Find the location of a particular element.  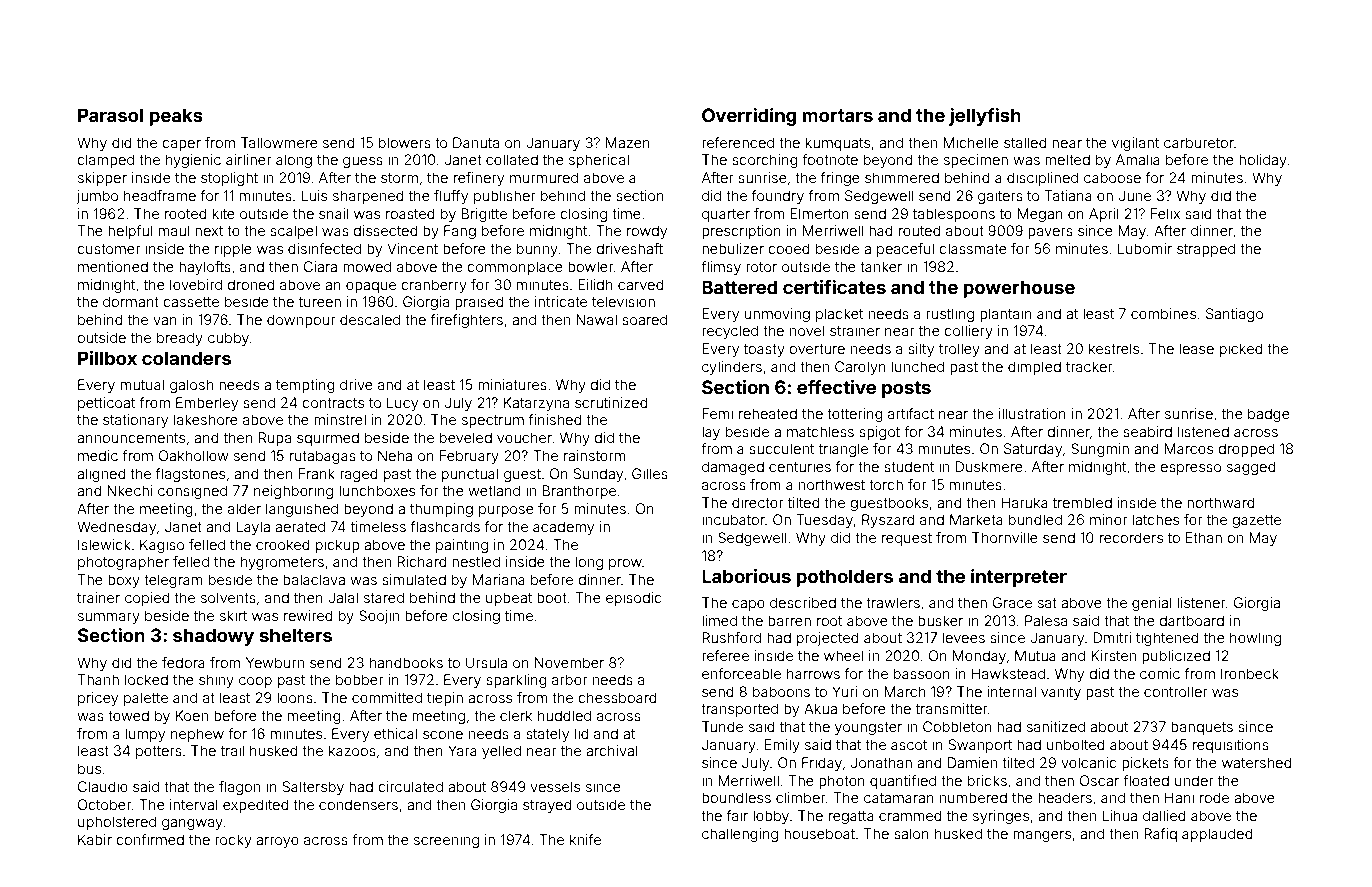

April is located at coordinates (1104, 215).
